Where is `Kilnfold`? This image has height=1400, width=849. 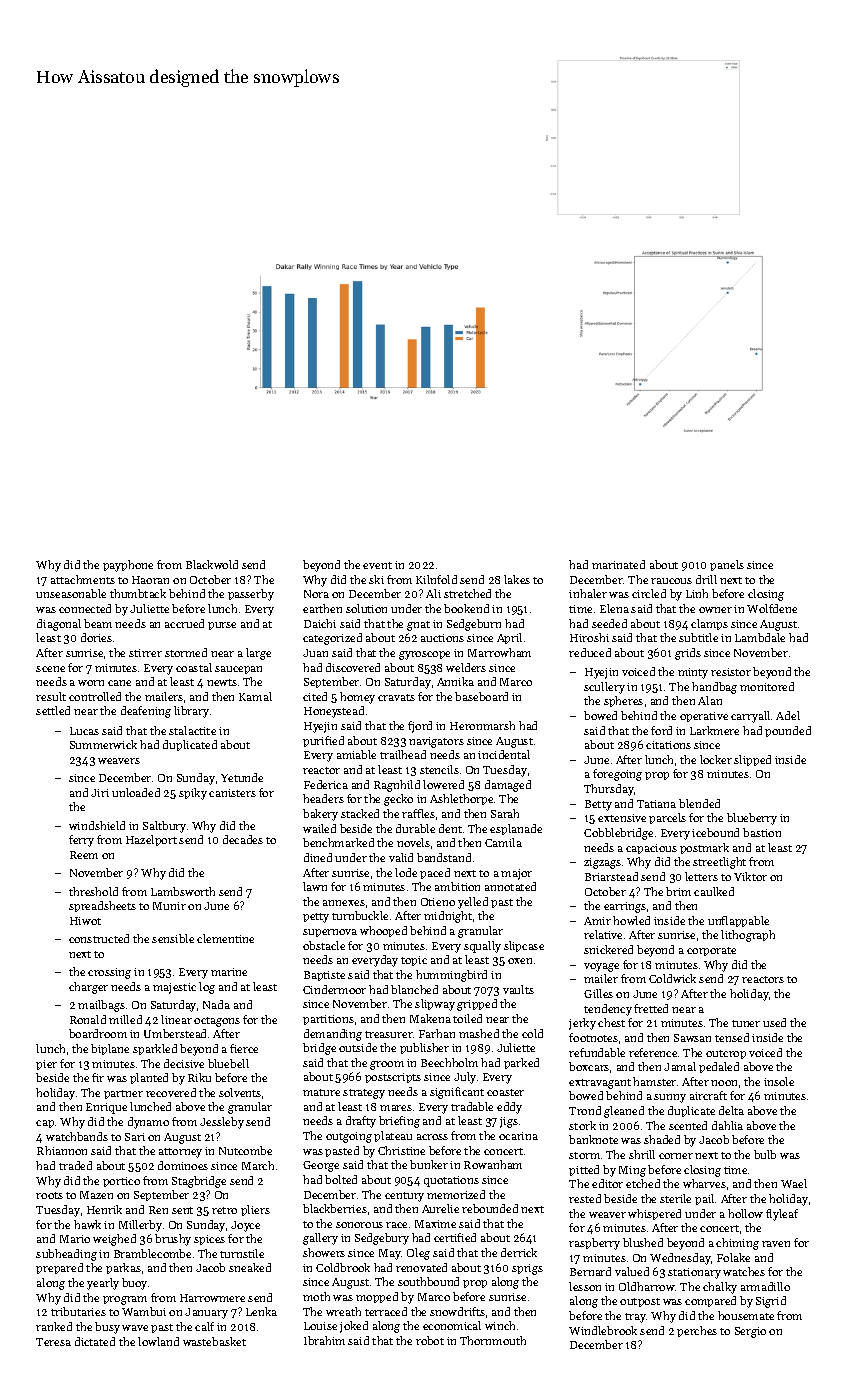
Kilnfold is located at coordinates (436, 579).
